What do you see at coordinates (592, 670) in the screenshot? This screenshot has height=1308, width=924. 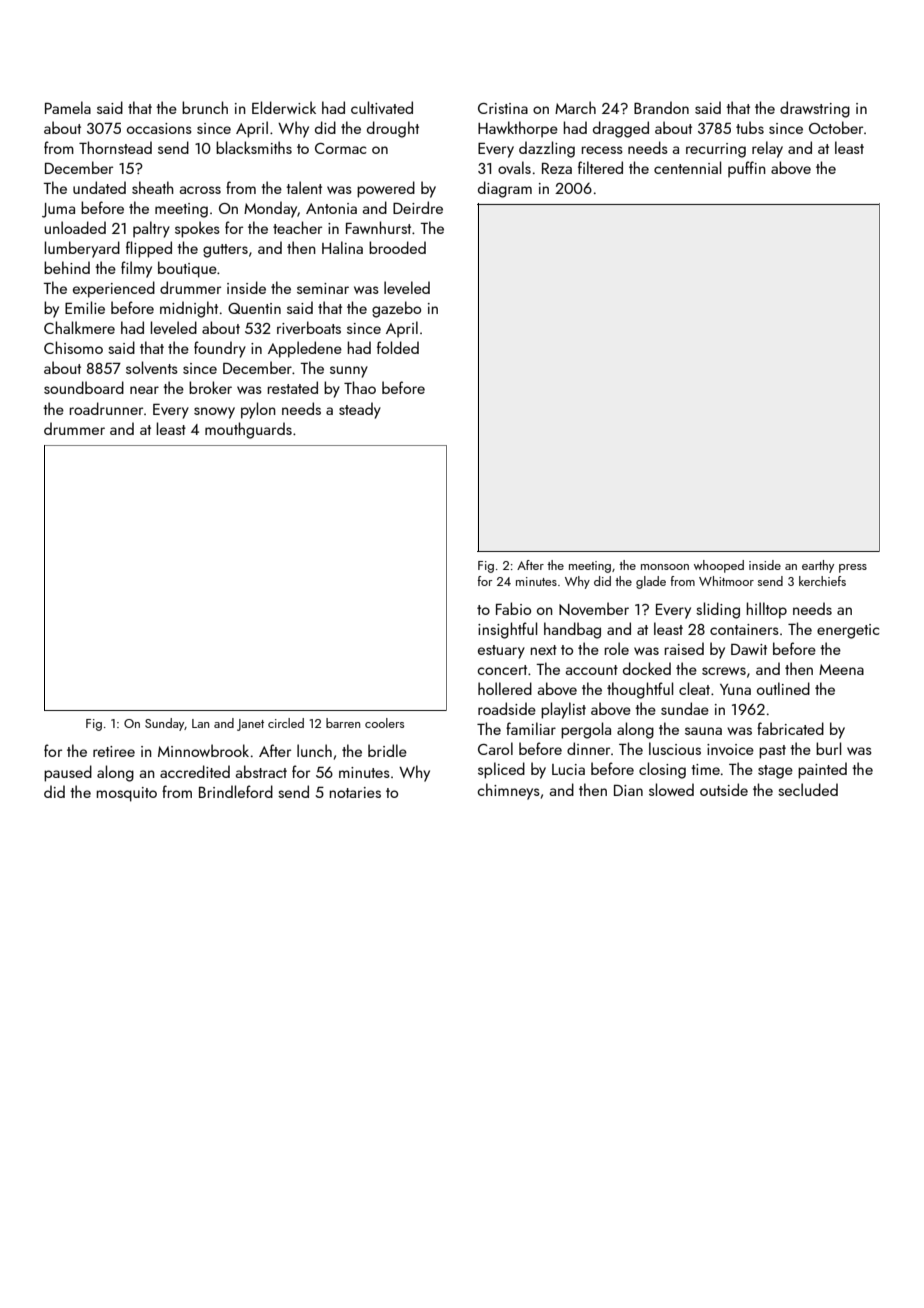 I see `account` at bounding box center [592, 670].
